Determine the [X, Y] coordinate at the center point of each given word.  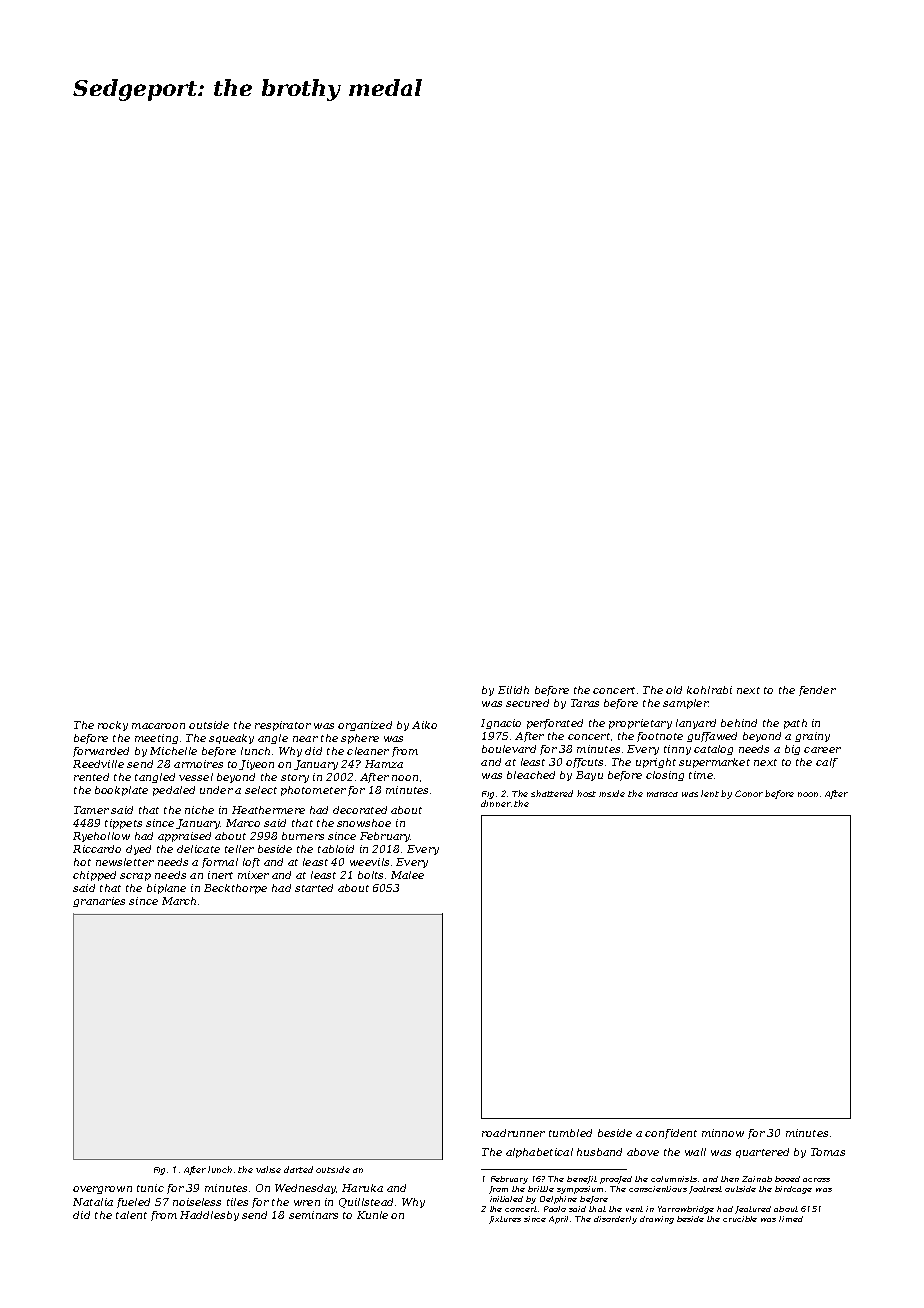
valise [268, 1169]
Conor [749, 793]
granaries [99, 902]
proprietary [640, 724]
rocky [113, 726]
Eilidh [513, 690]
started [314, 888]
